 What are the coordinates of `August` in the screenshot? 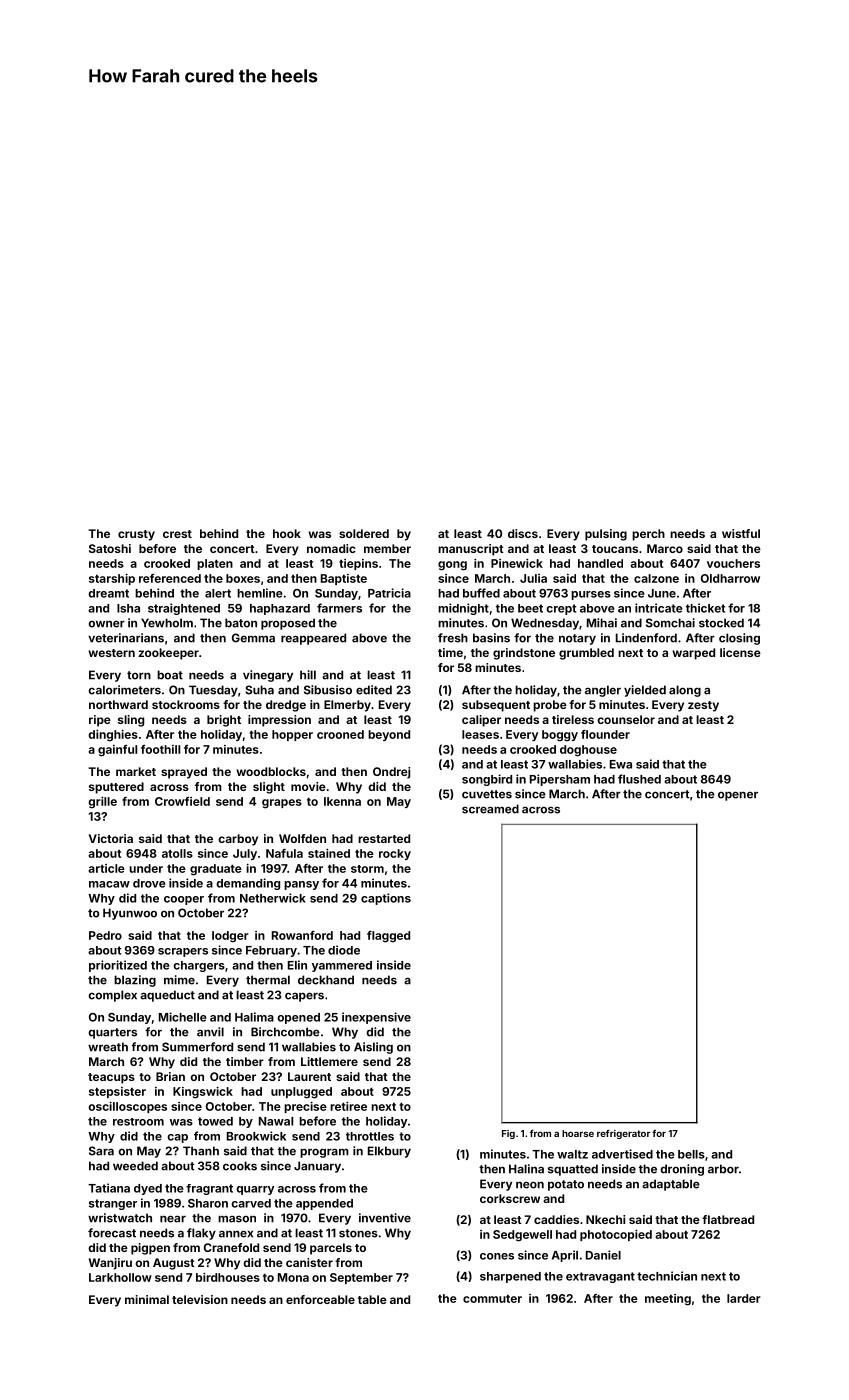 It's located at (174, 1264).
